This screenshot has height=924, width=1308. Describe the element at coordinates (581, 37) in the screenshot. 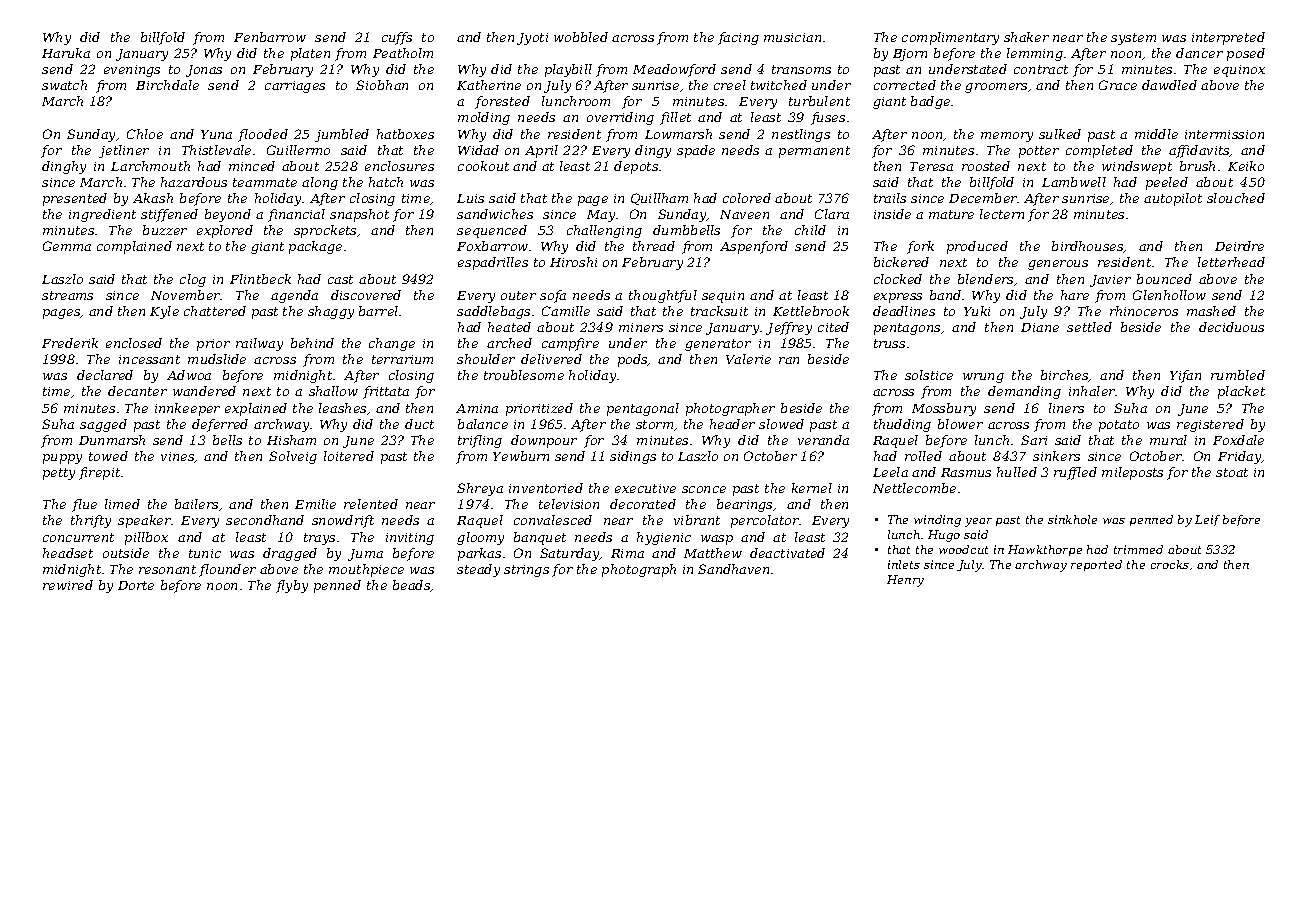

I see `wobbled` at that location.
